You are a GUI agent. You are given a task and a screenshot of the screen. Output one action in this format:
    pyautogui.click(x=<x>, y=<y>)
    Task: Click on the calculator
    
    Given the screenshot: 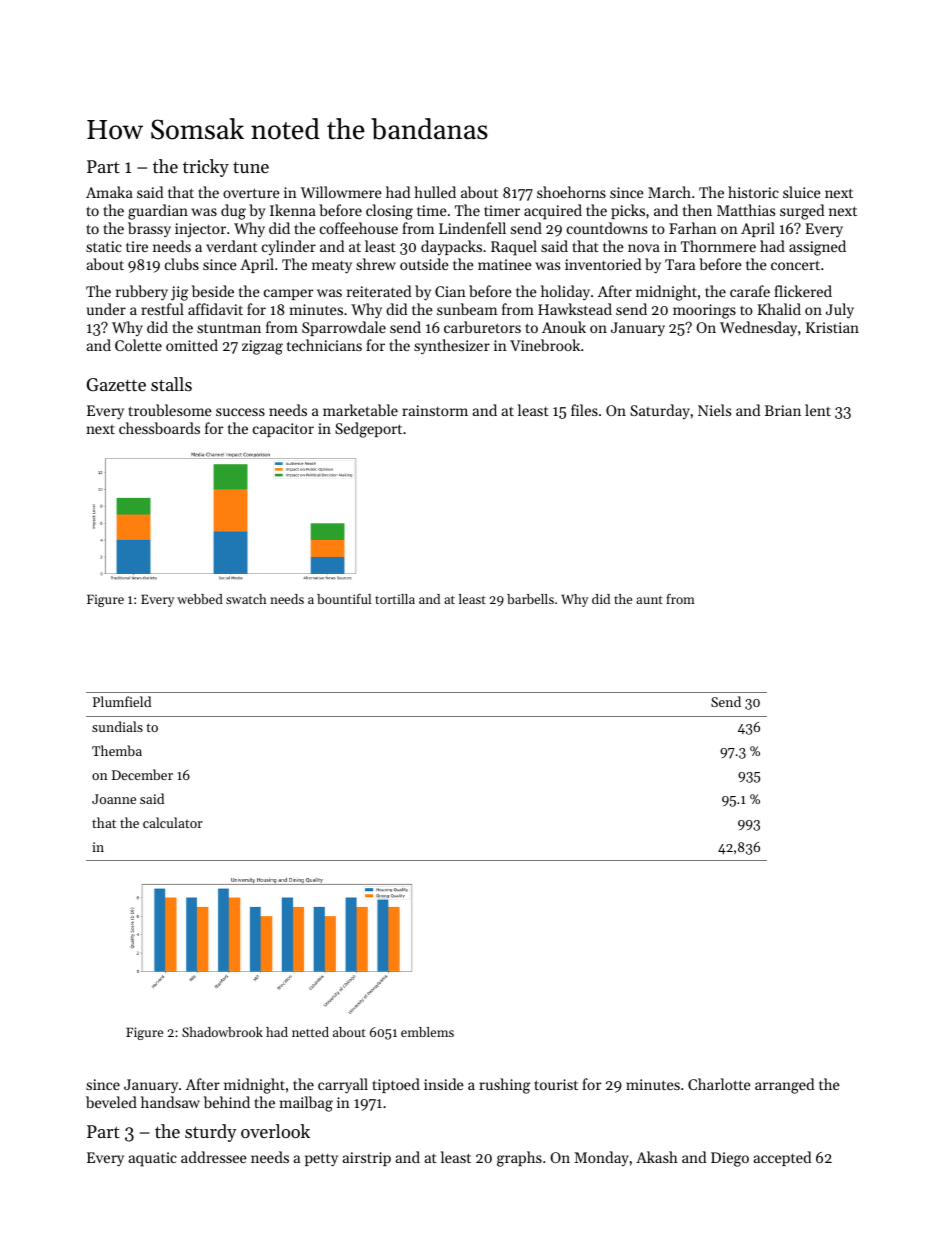 What is the action you would take?
    pyautogui.click(x=173, y=822)
